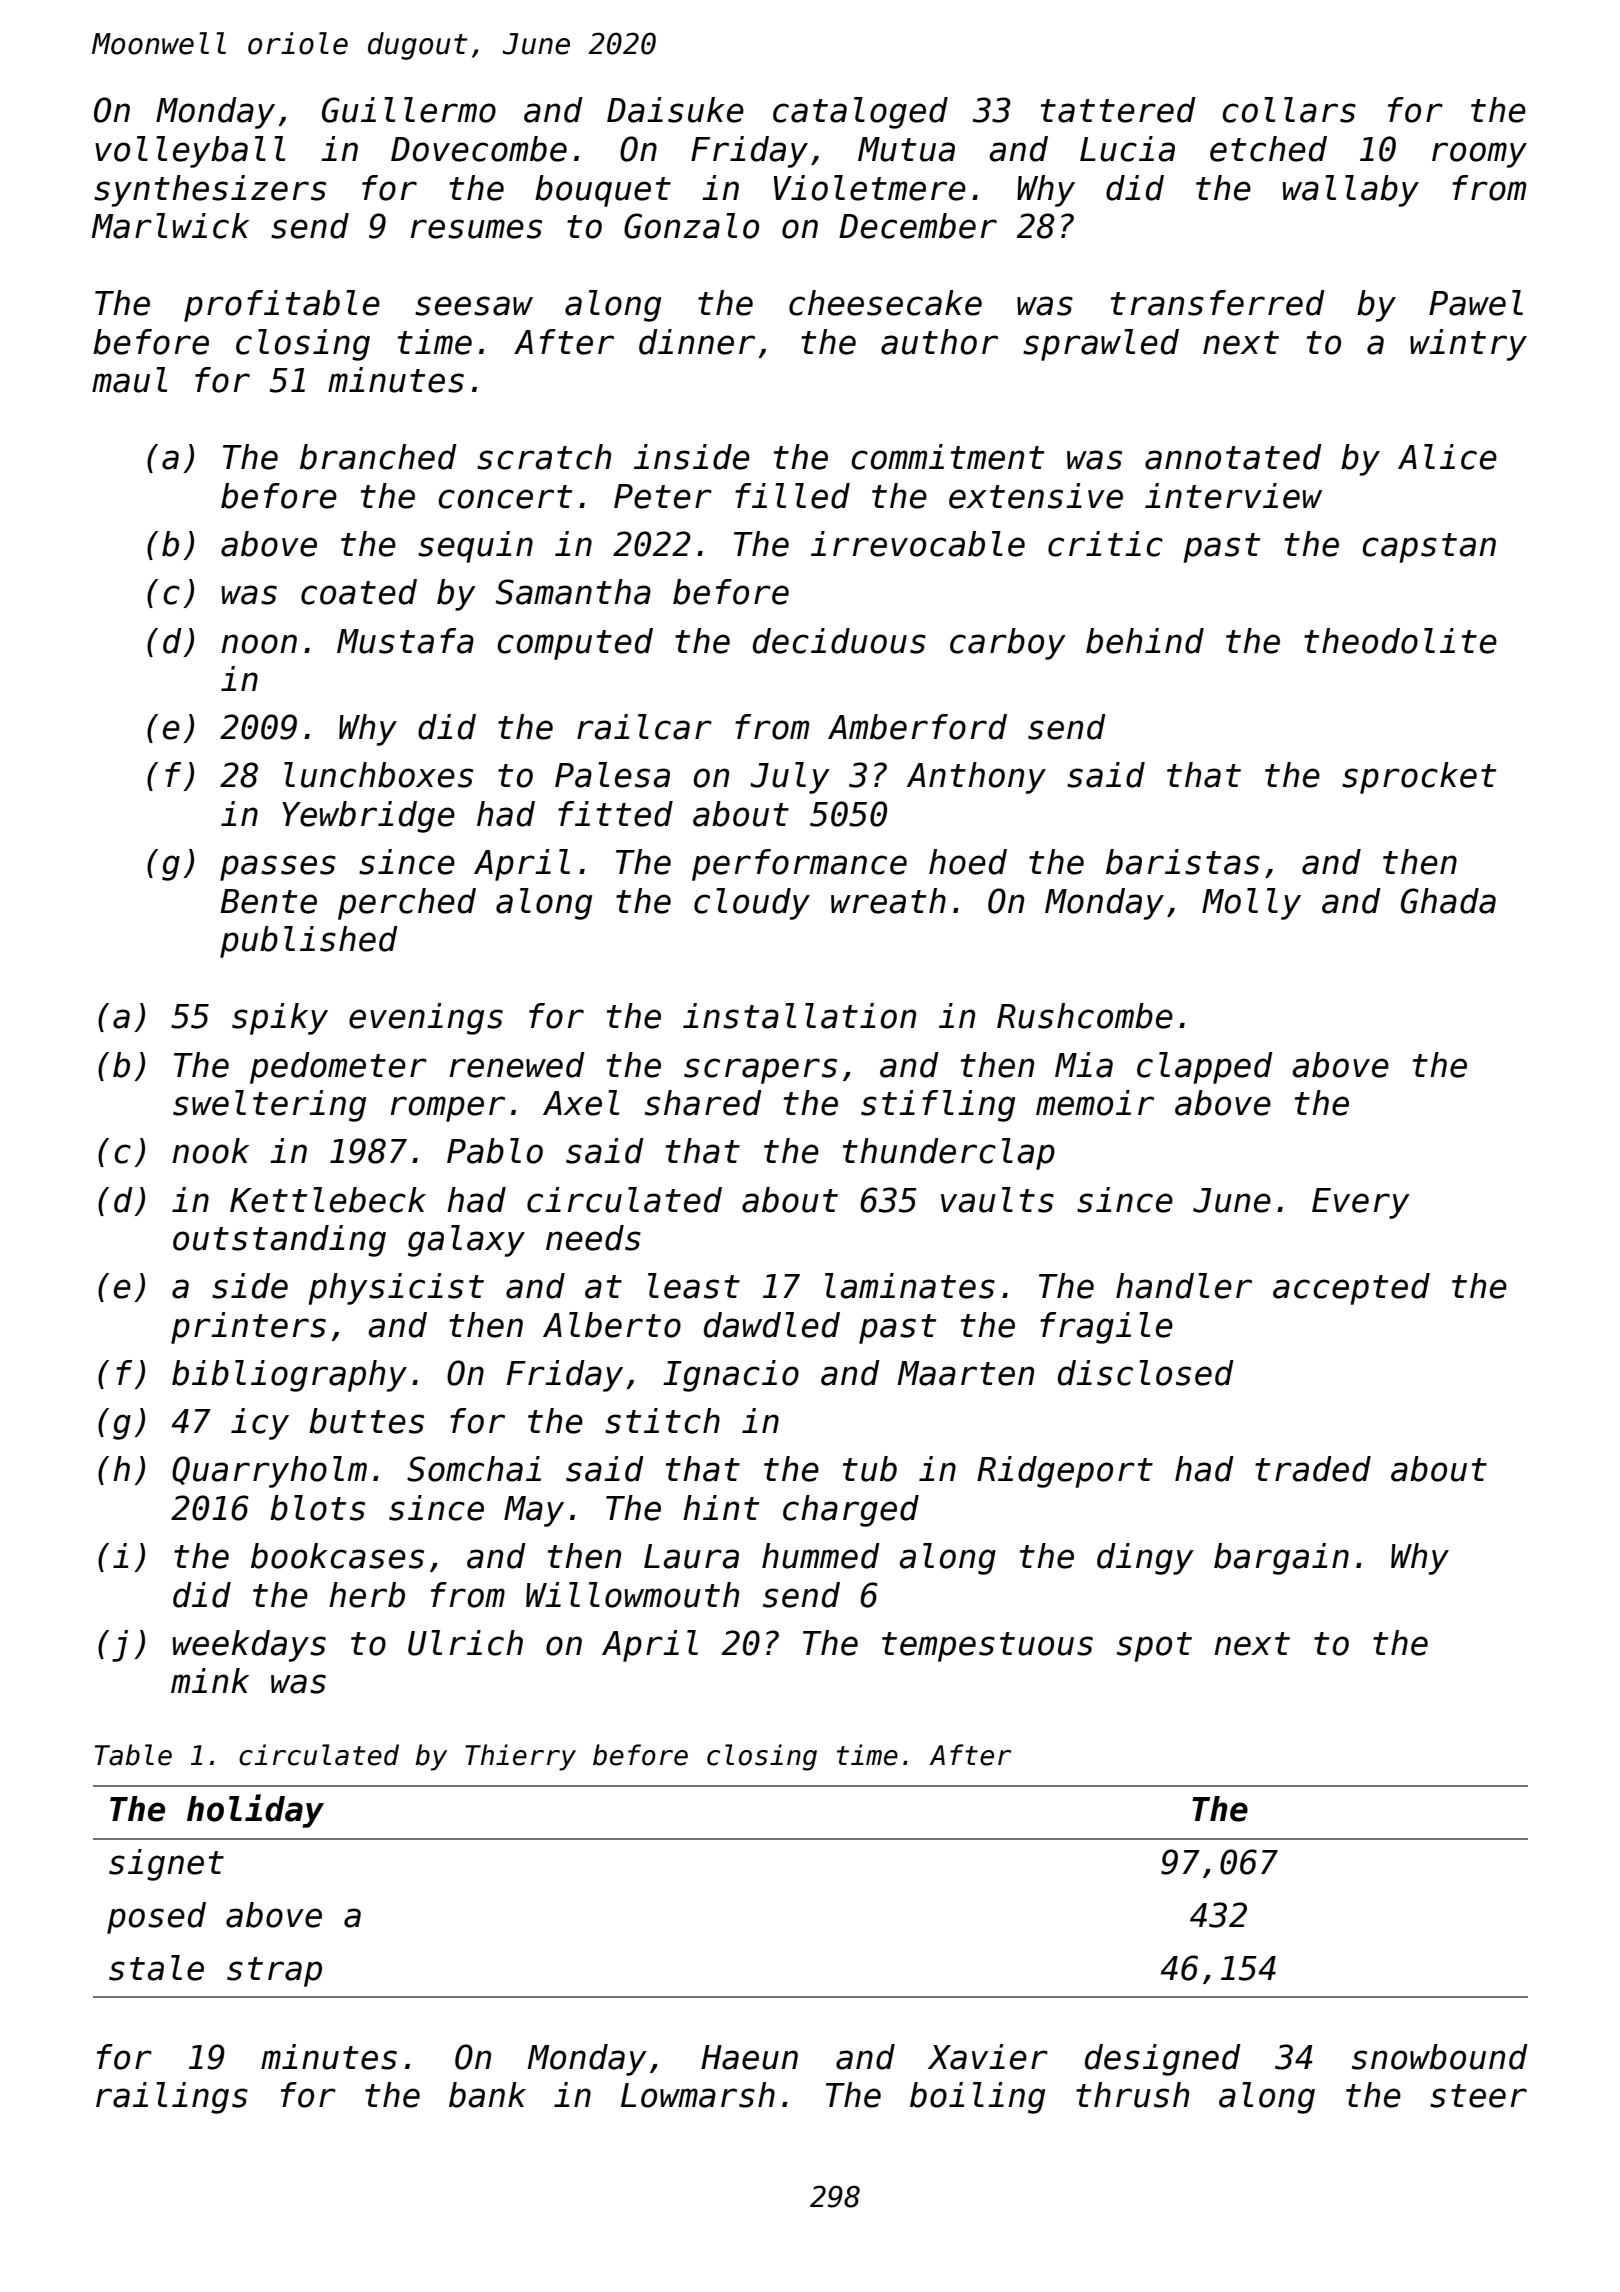 Image resolution: width=1620 pixels, height=2292 pixels. I want to click on Thierry, so click(520, 1757).
